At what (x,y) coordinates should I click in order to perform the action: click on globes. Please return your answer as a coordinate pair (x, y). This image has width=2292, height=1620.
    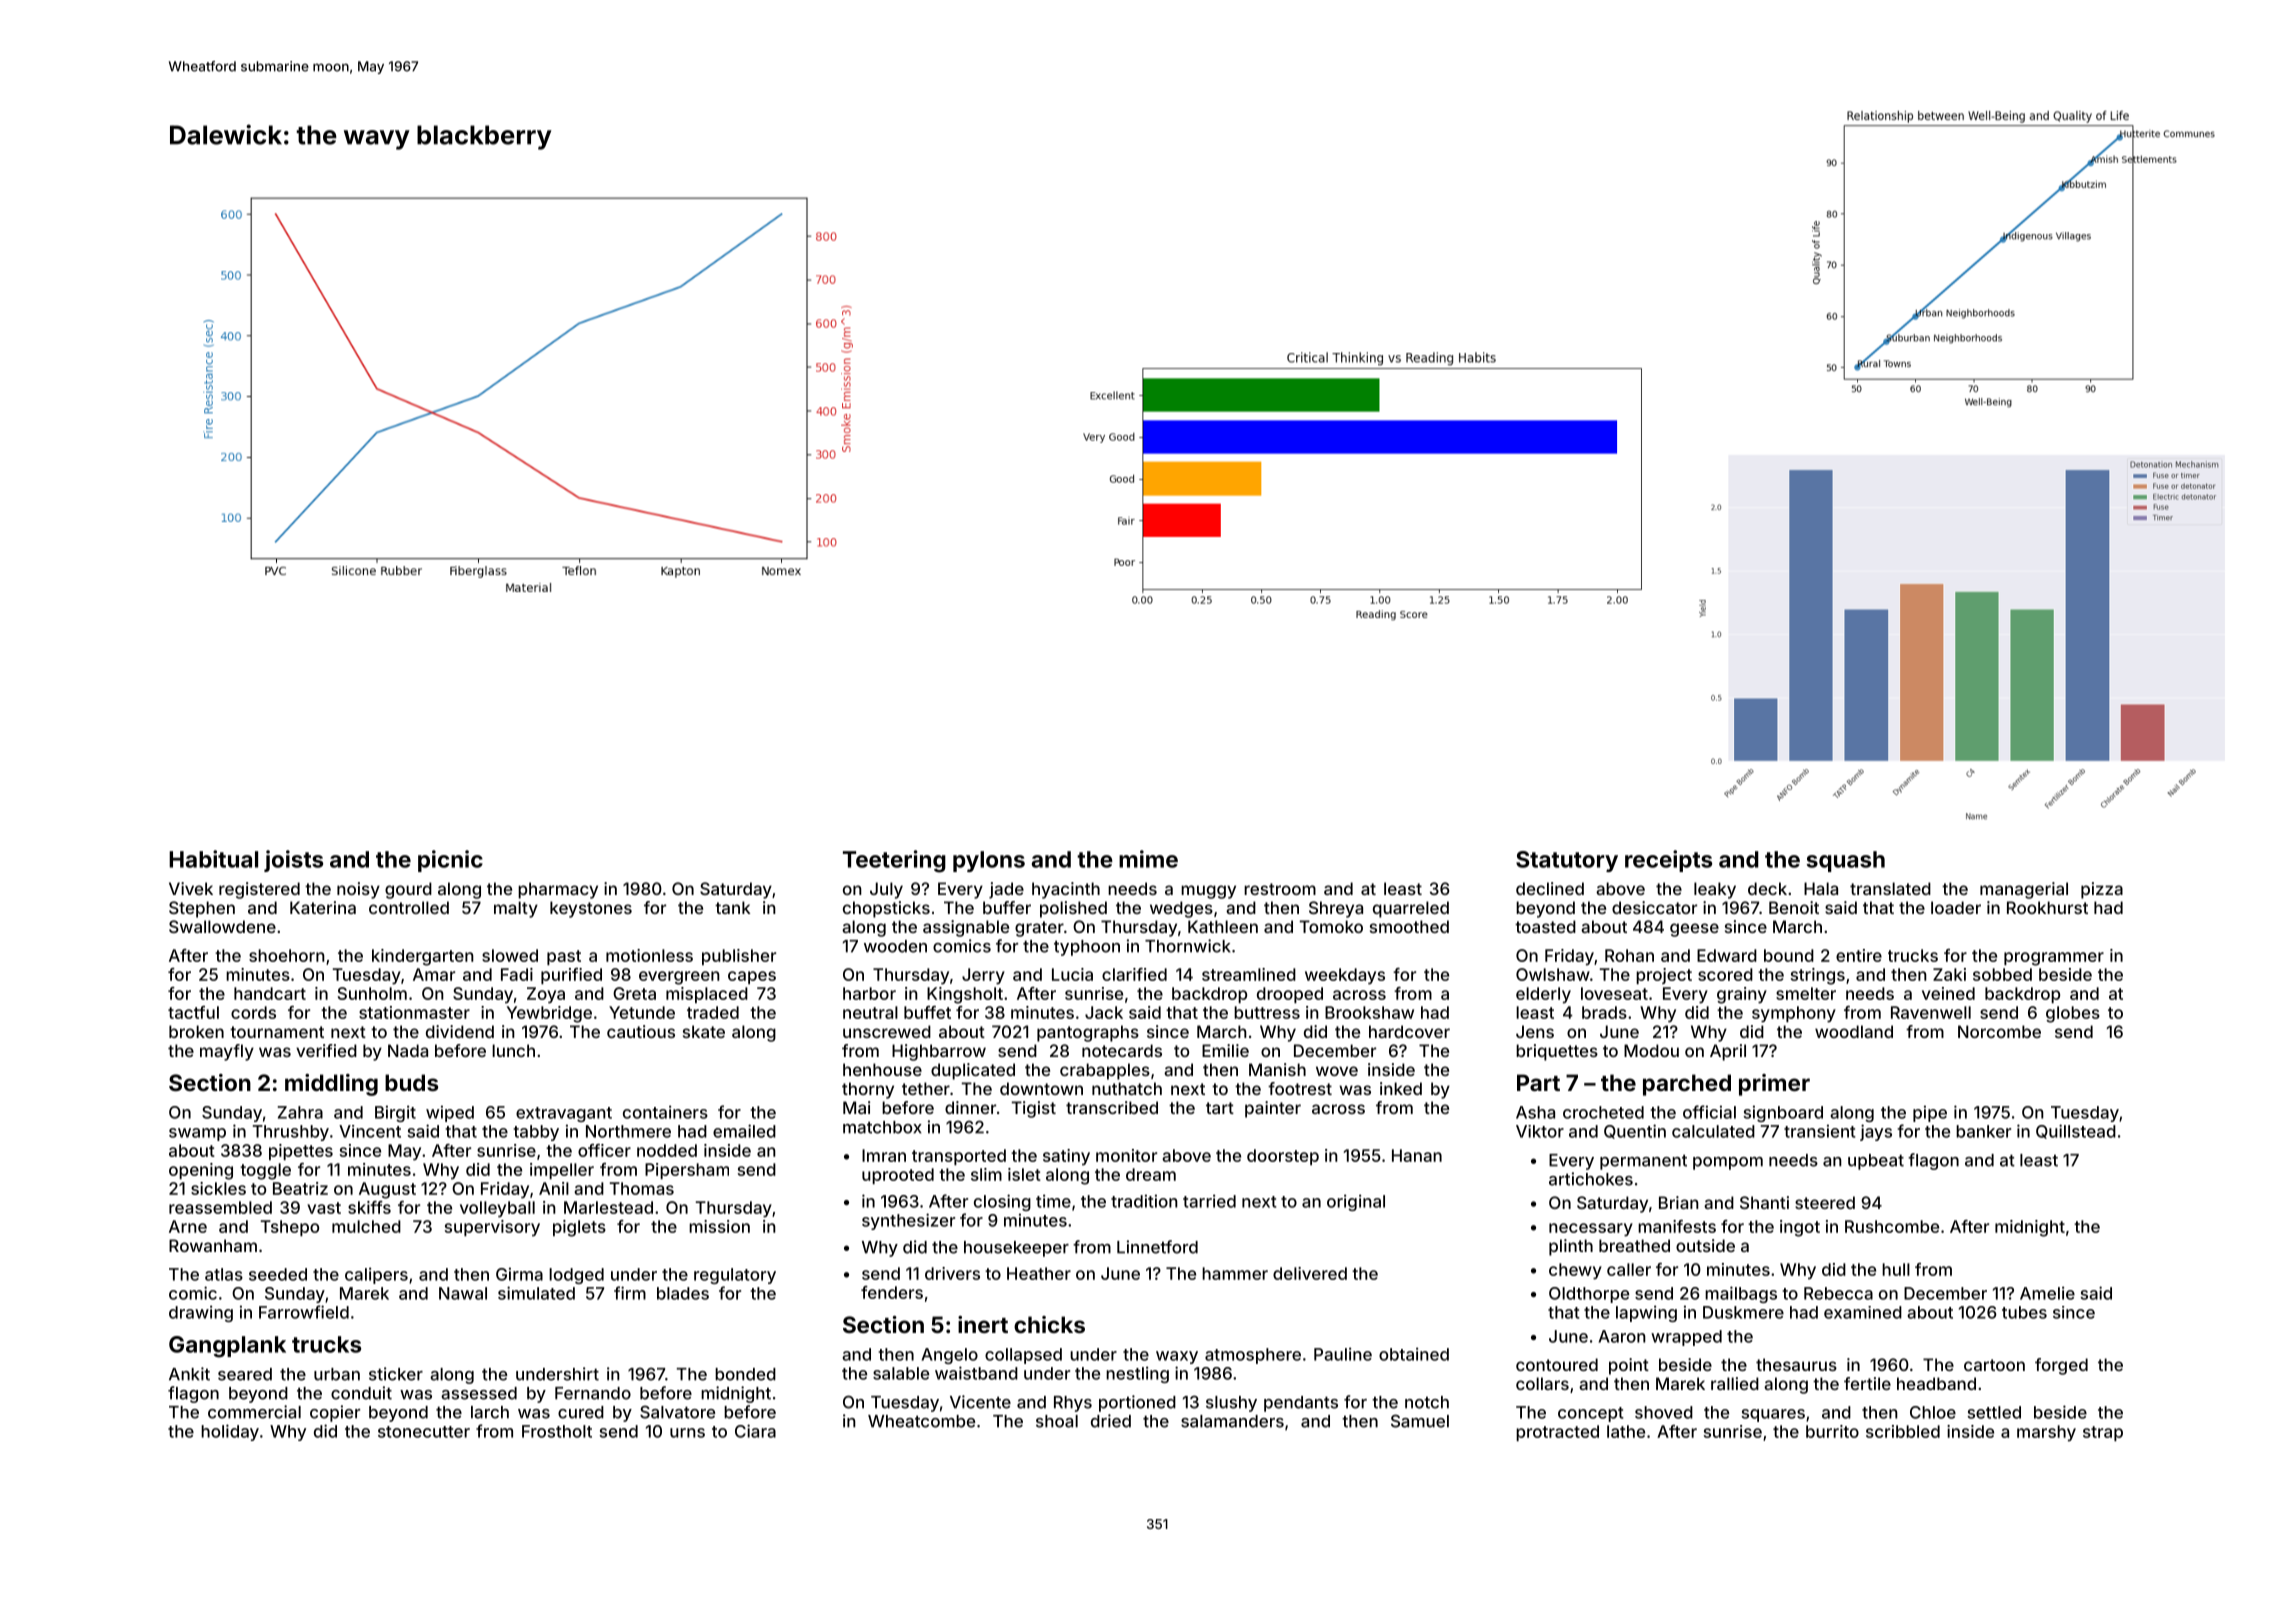
    Looking at the image, I should click on (2073, 1014).
